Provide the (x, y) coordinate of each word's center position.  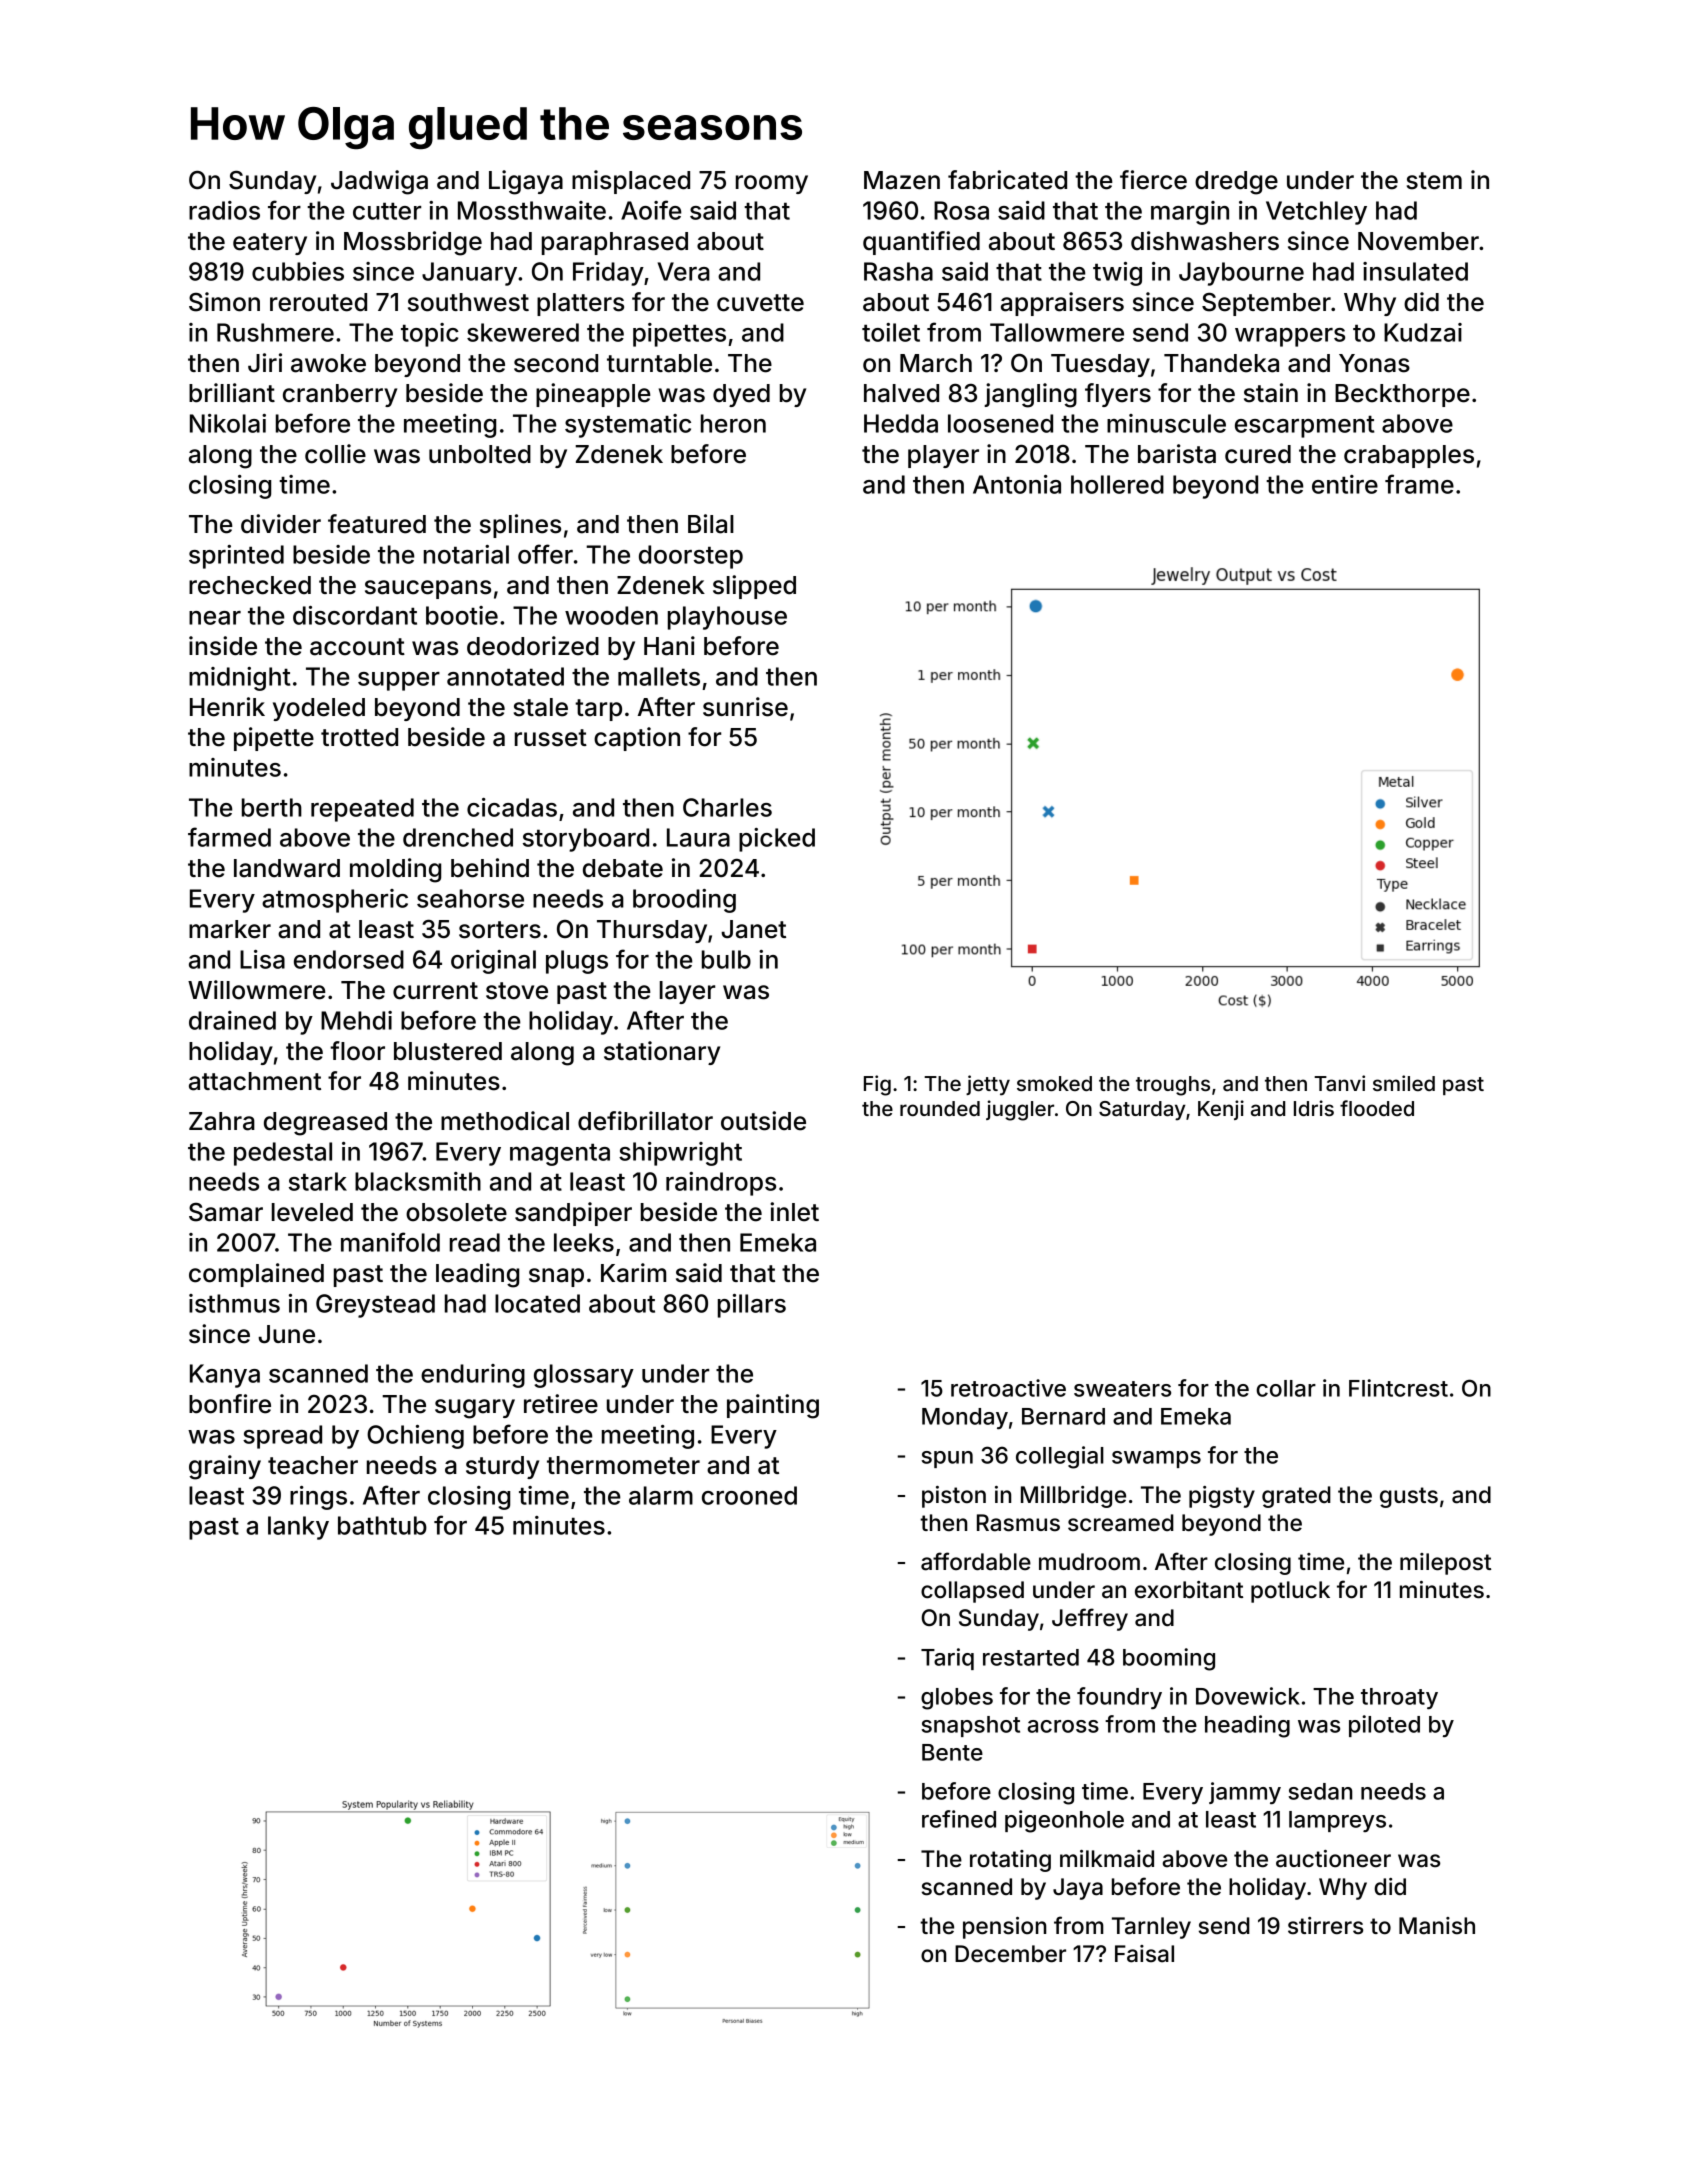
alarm (661, 1495)
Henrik (227, 707)
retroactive (1008, 1388)
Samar (226, 1212)
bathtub (382, 1525)
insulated (1415, 271)
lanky (298, 1528)
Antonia (1017, 484)
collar (1286, 1388)
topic (430, 335)
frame (1419, 484)
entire (1345, 484)
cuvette (760, 303)
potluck (1290, 1592)
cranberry (340, 395)
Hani (669, 646)
